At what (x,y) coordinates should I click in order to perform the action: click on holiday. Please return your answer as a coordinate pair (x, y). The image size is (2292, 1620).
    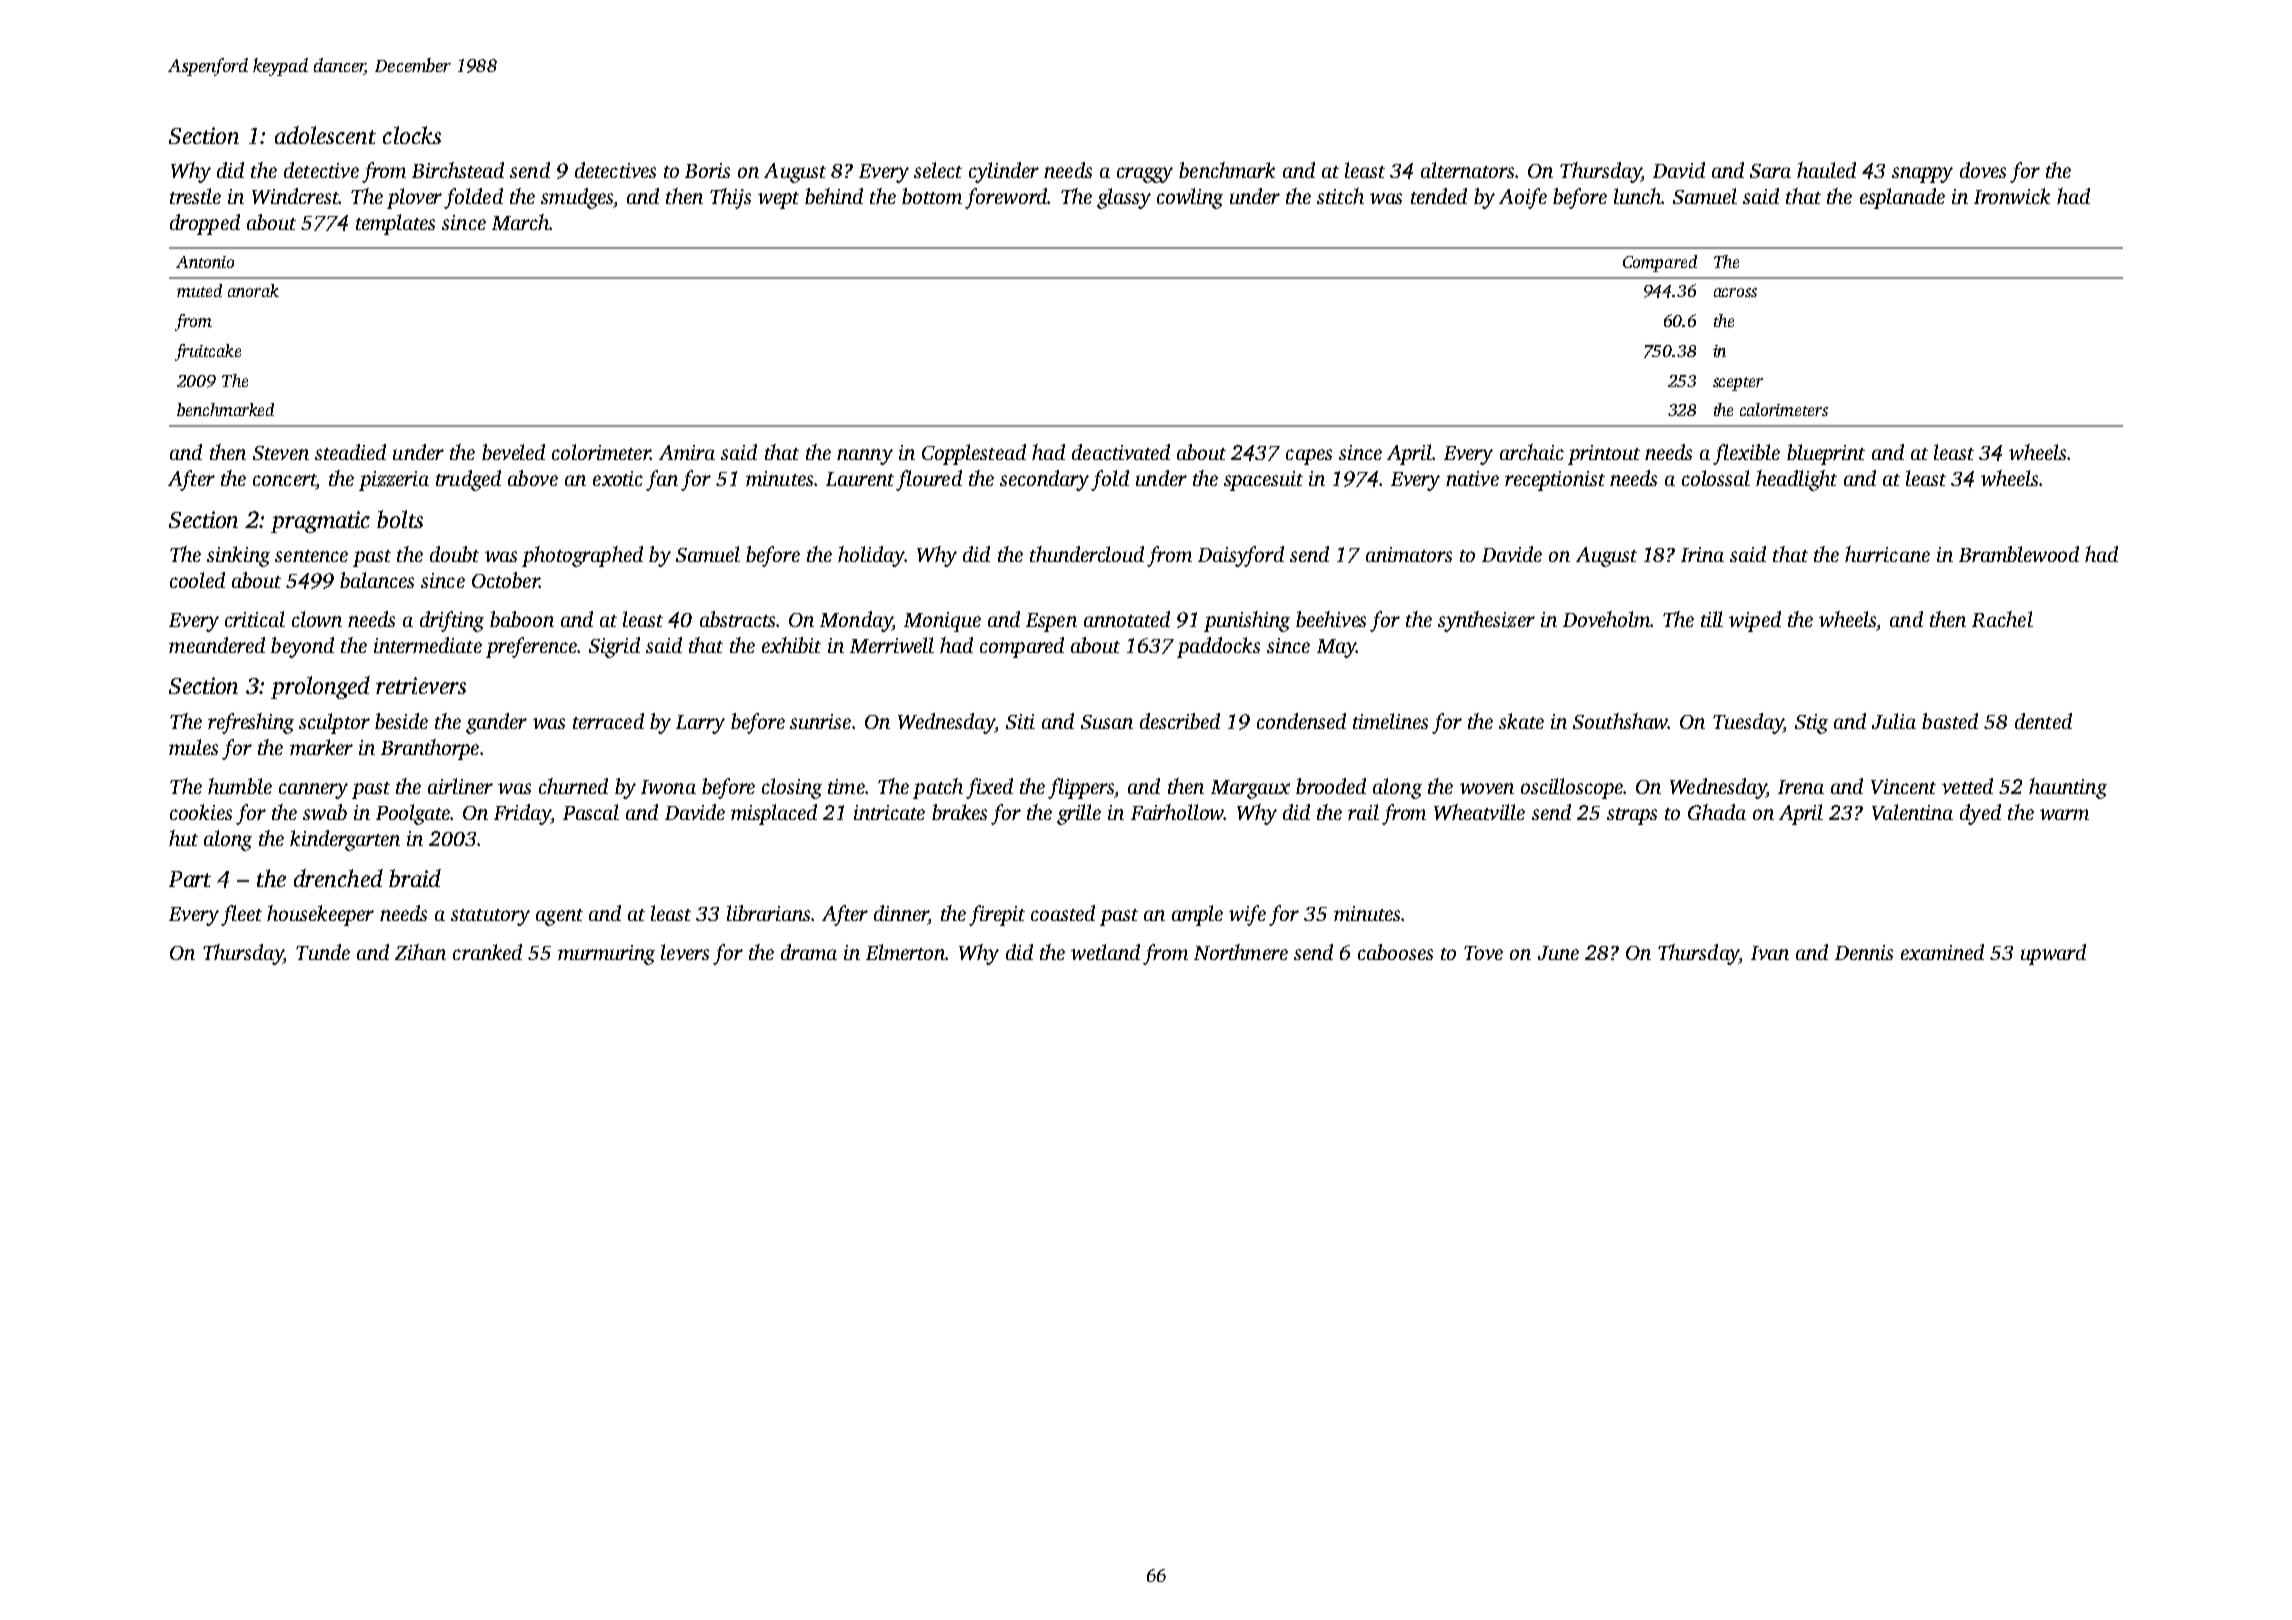
    Looking at the image, I should click on (871, 556).
